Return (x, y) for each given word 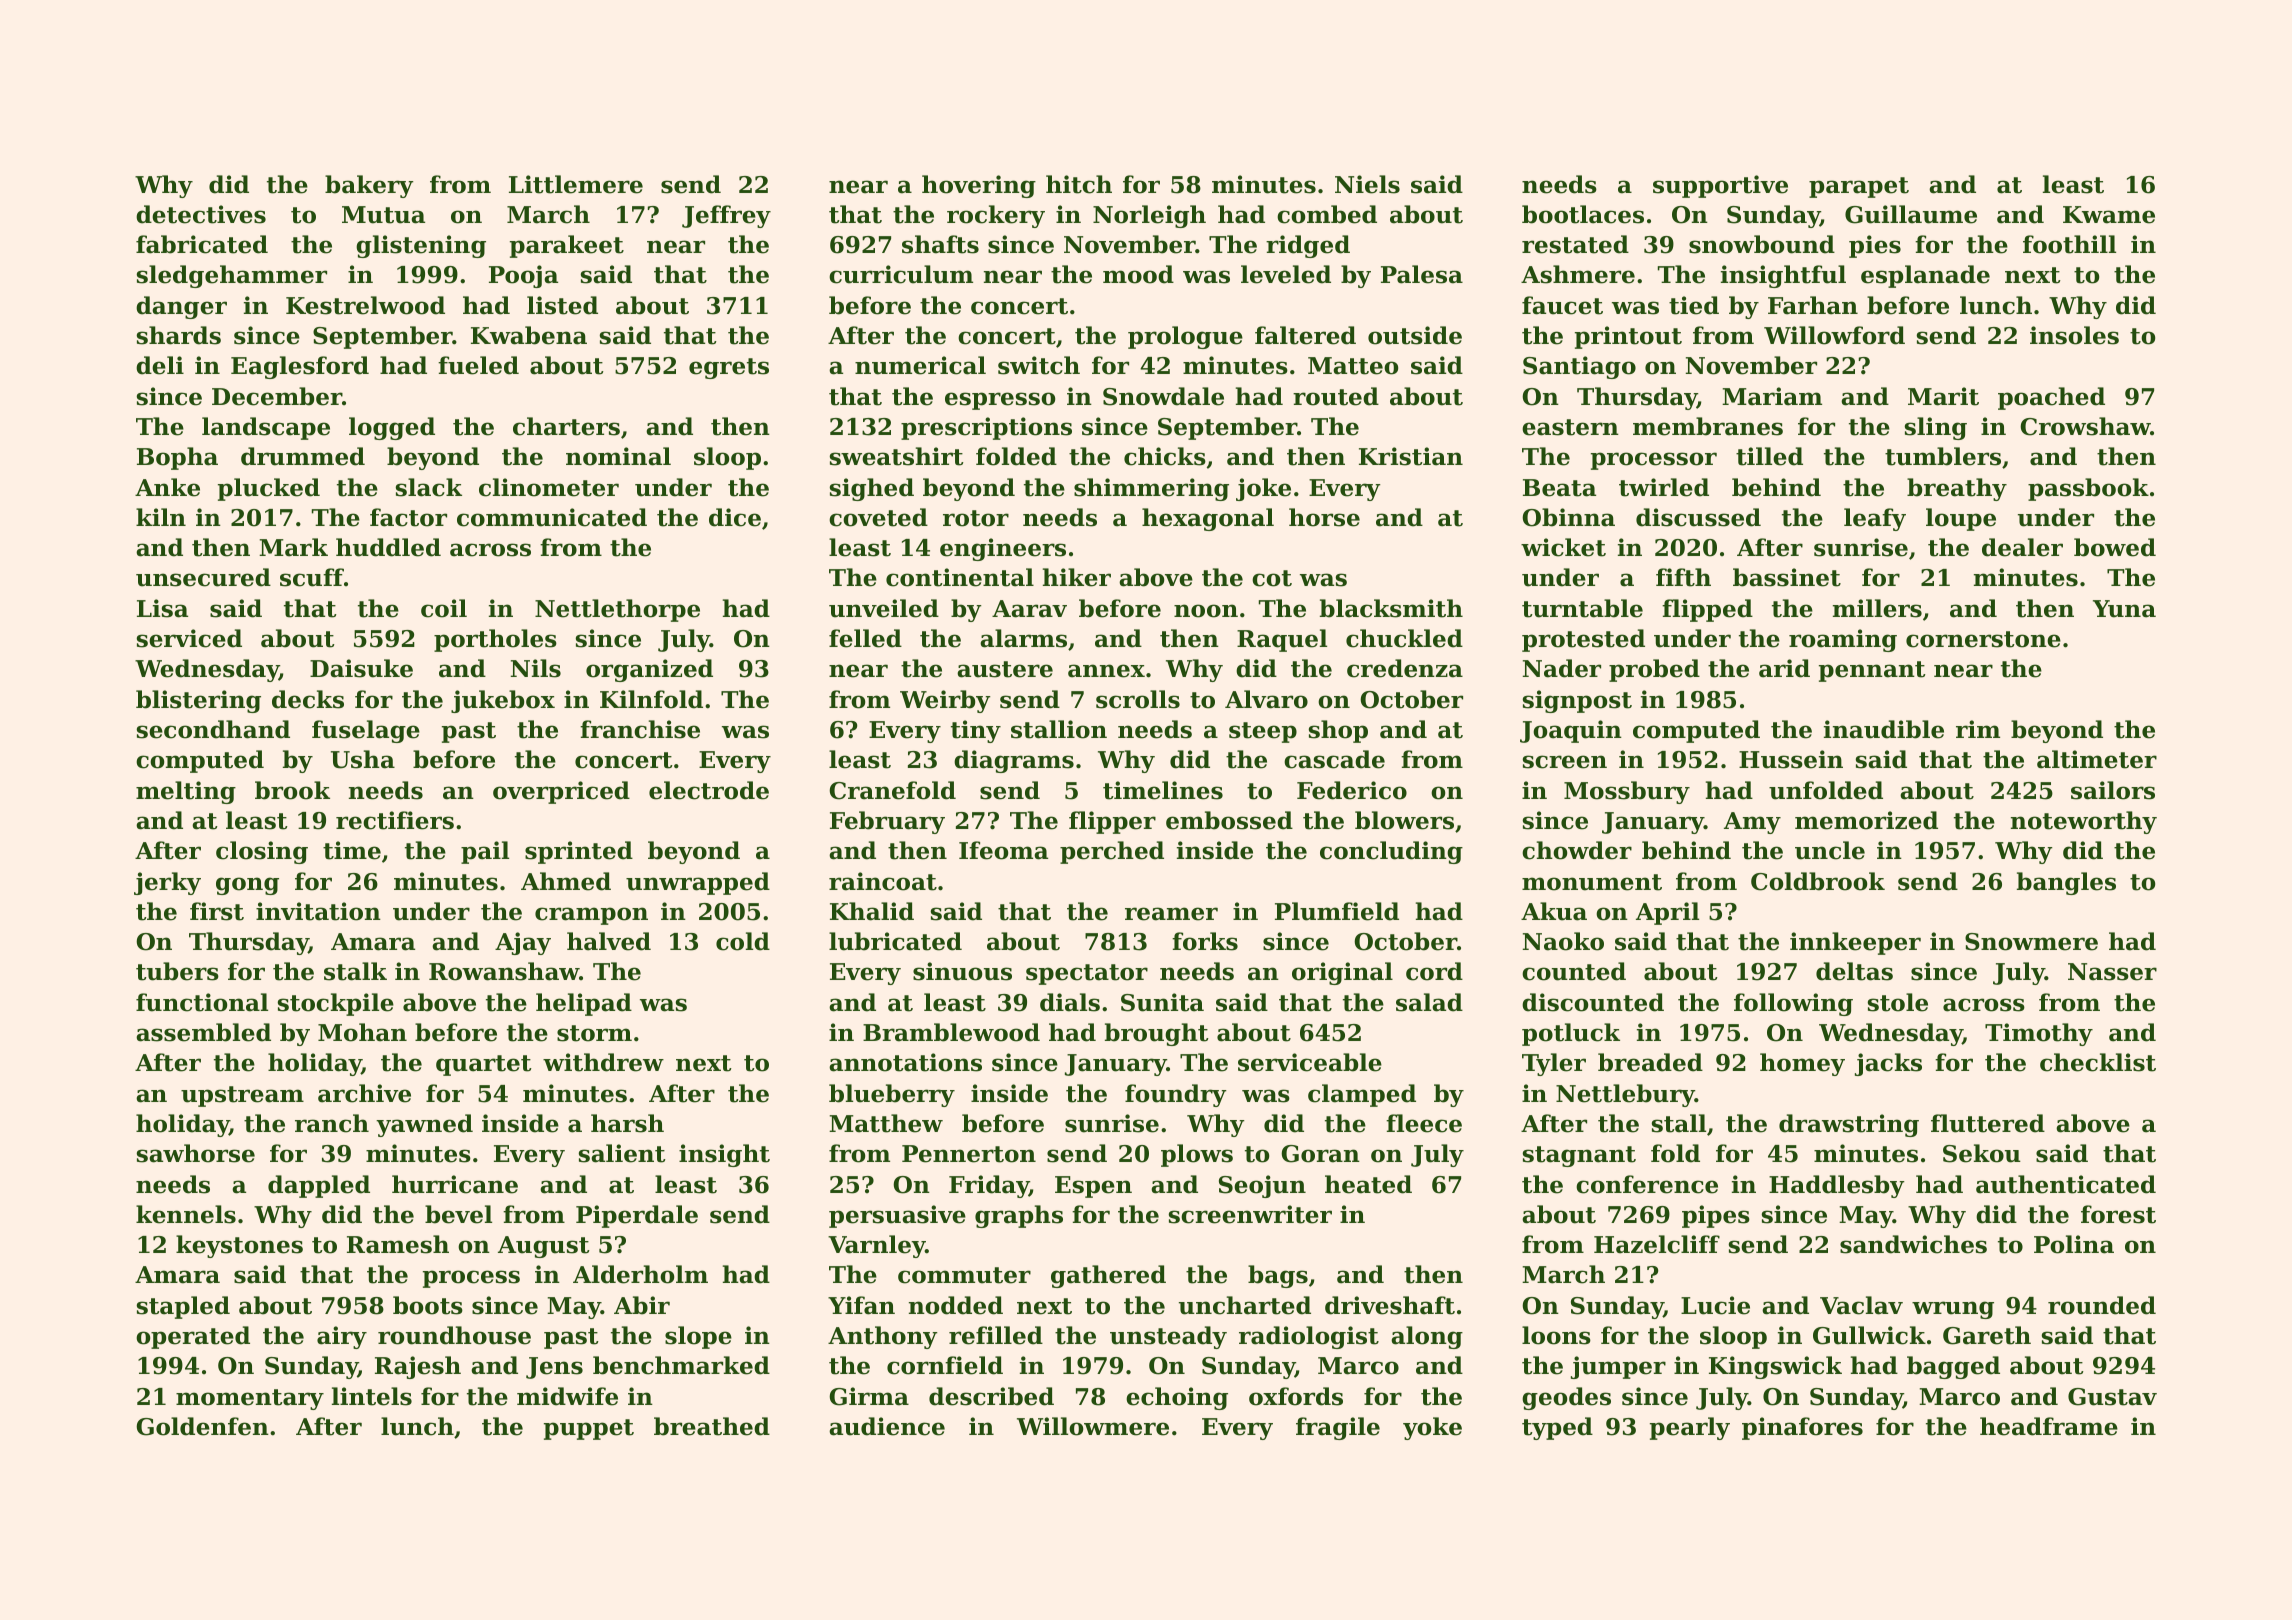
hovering (979, 186)
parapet (1859, 187)
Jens (554, 1368)
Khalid (872, 911)
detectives (201, 214)
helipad (584, 1004)
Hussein (1791, 759)
